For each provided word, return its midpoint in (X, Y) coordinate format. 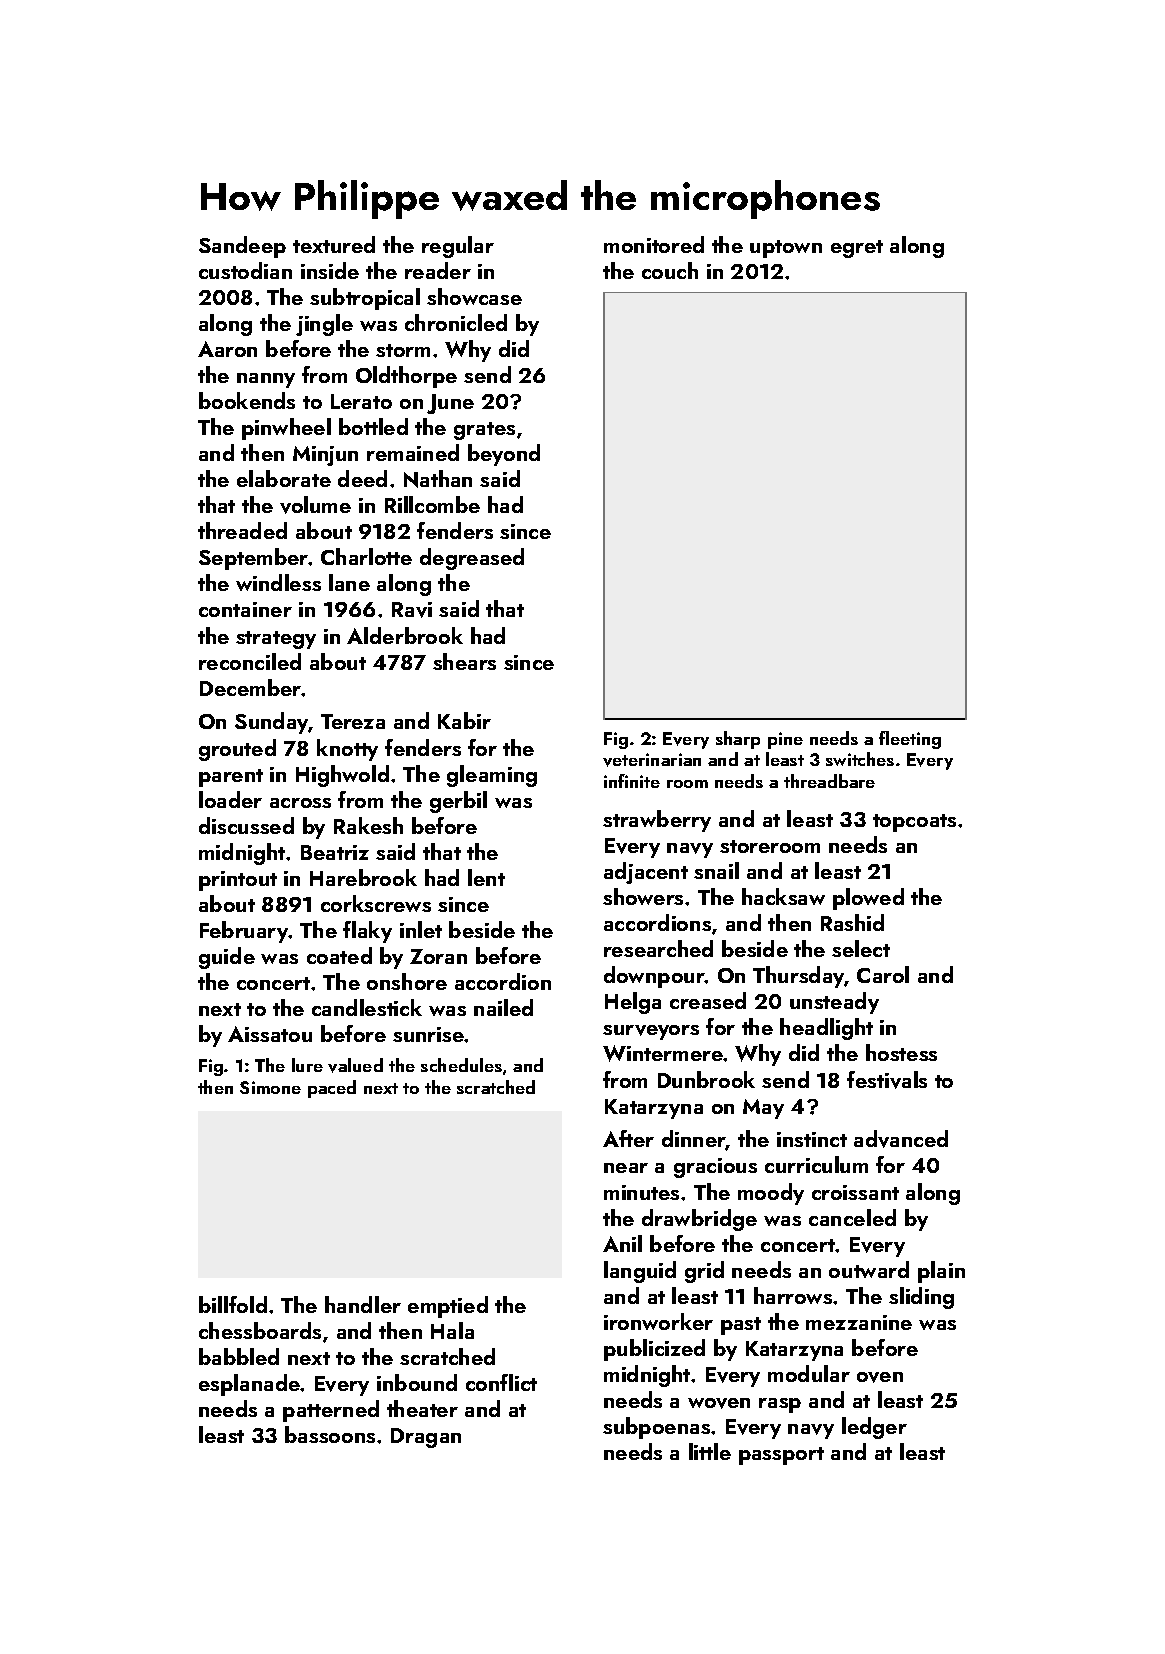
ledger (874, 1428)
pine (785, 740)
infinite (632, 781)
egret (857, 249)
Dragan (426, 1438)
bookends (247, 400)
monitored (654, 244)
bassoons (330, 1434)
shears (464, 661)
